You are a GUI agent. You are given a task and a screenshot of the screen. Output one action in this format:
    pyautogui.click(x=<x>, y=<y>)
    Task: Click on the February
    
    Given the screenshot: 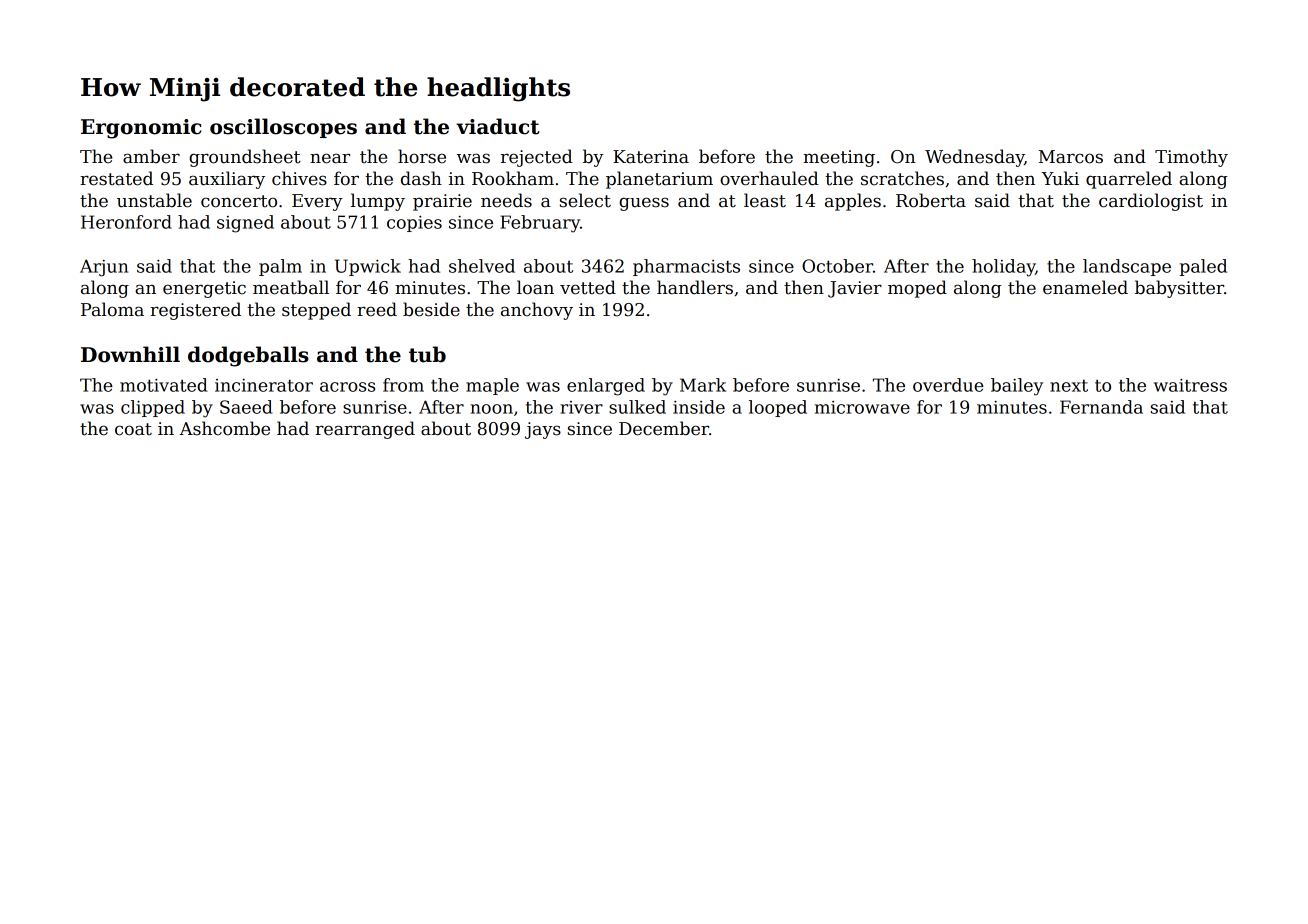 What is the action you would take?
    pyautogui.click(x=540, y=224)
